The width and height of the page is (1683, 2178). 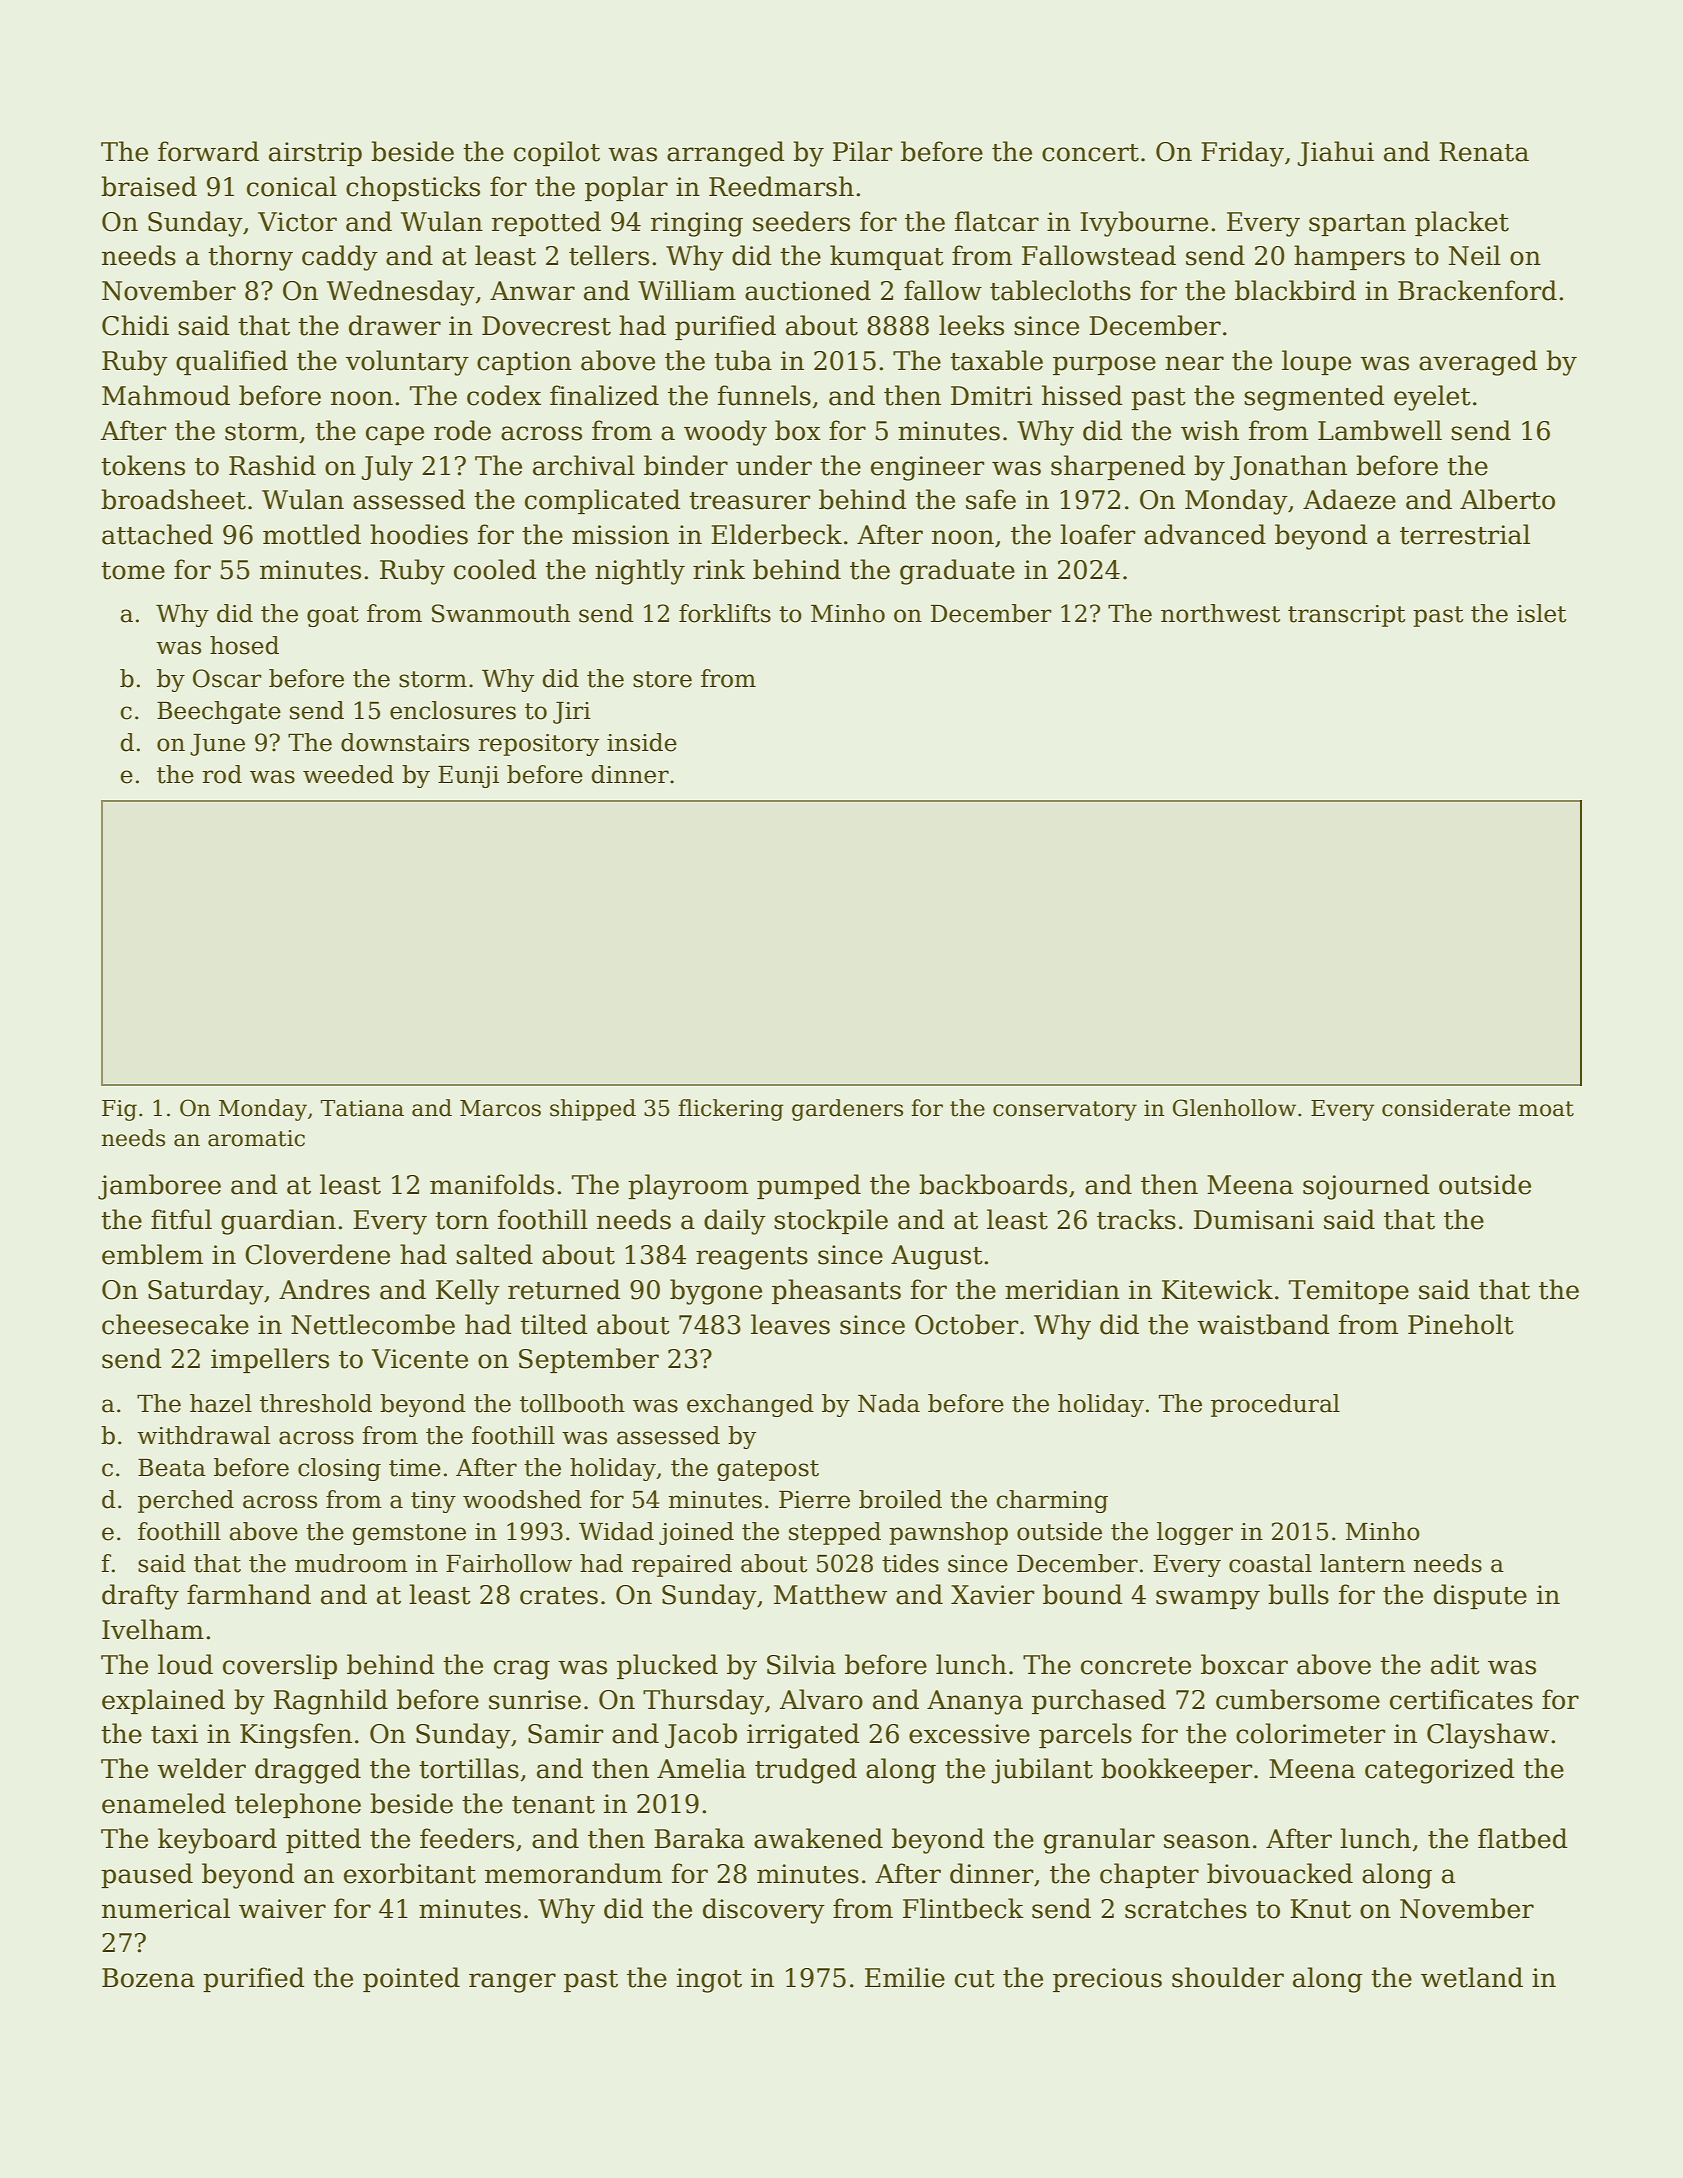 I want to click on concert, so click(x=1090, y=153).
